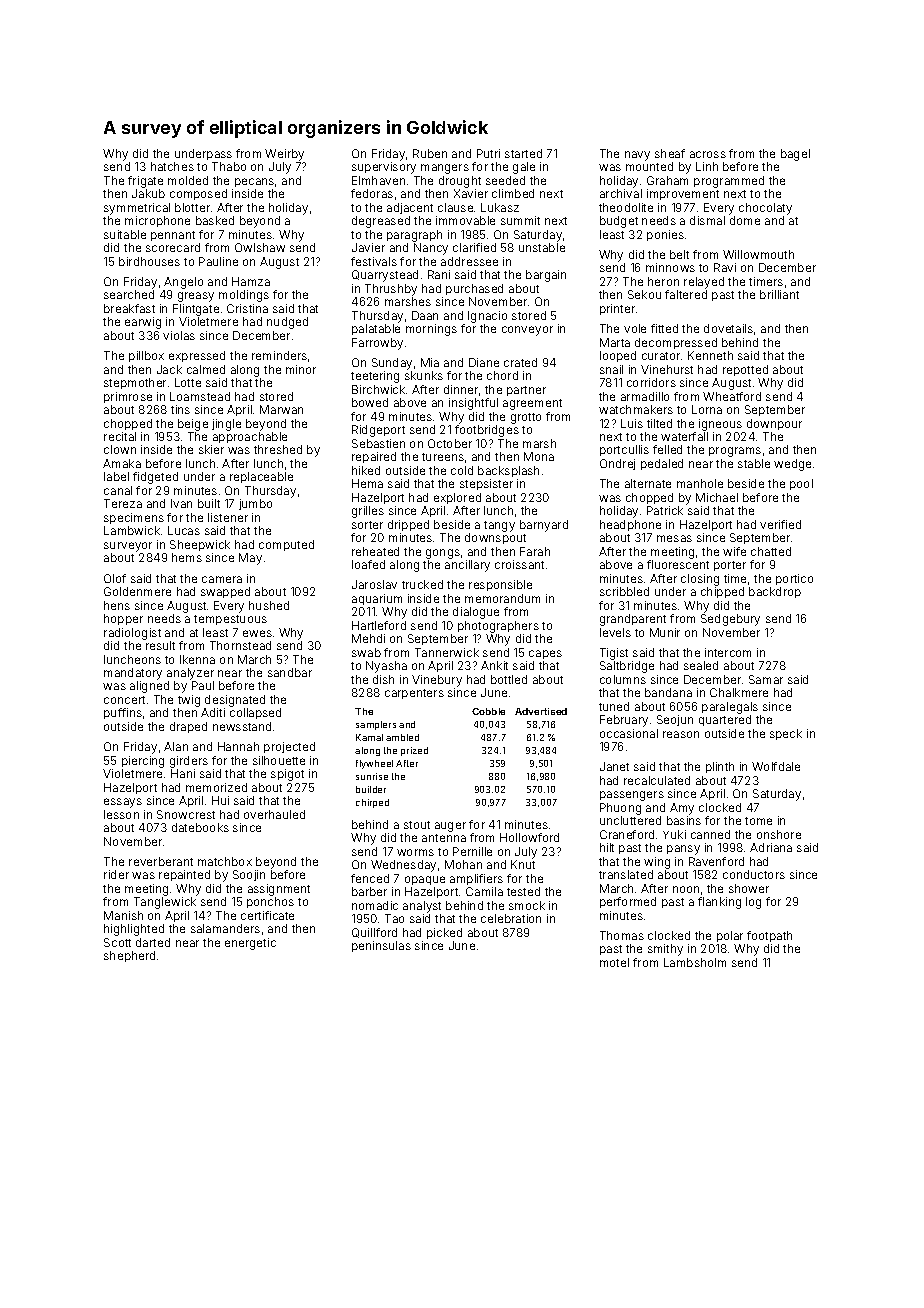 The width and height of the document is (924, 1308). What do you see at coordinates (679, 254) in the document?
I see `belt` at bounding box center [679, 254].
